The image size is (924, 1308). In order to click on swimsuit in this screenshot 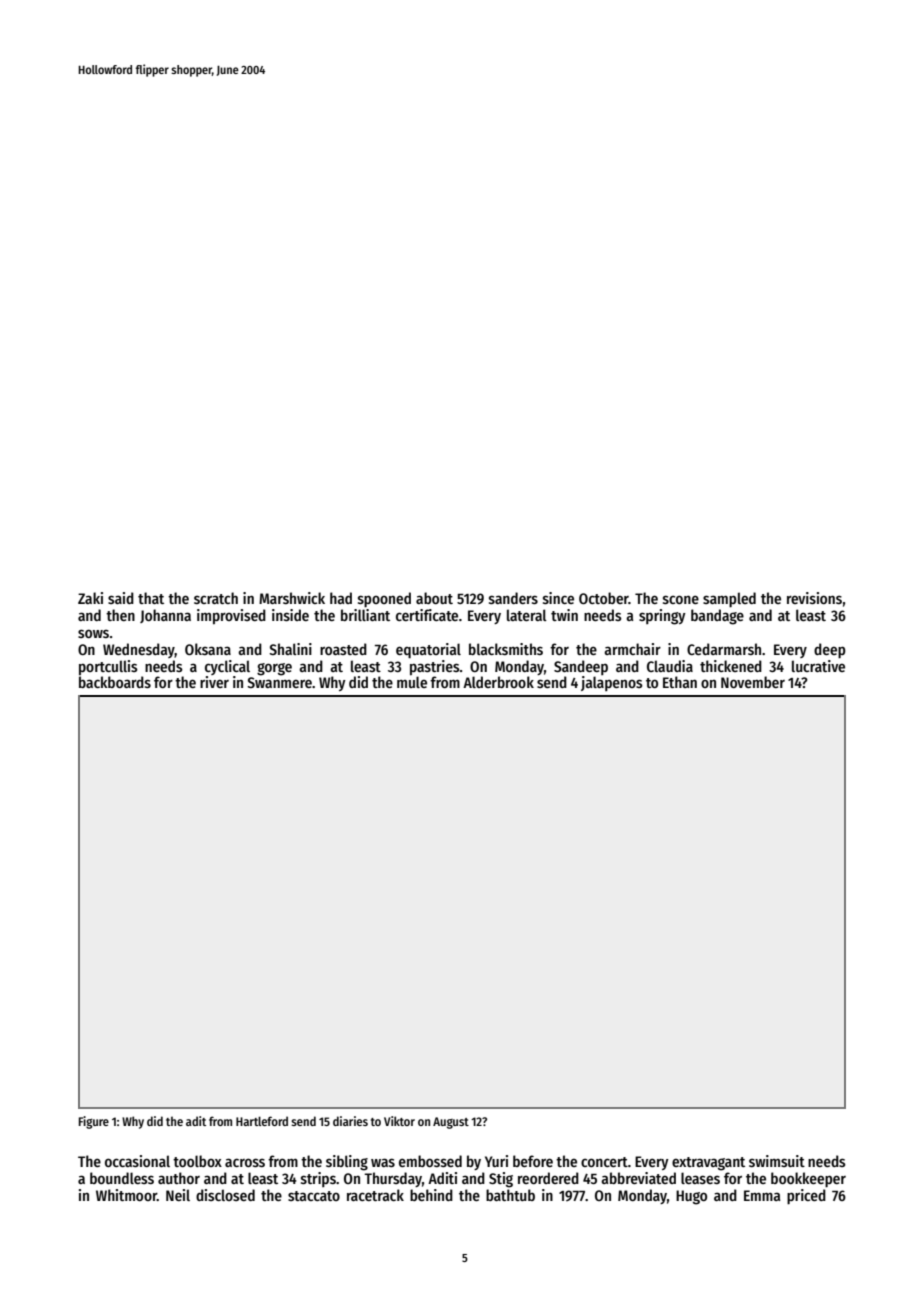, I will do `click(777, 1161)`.
